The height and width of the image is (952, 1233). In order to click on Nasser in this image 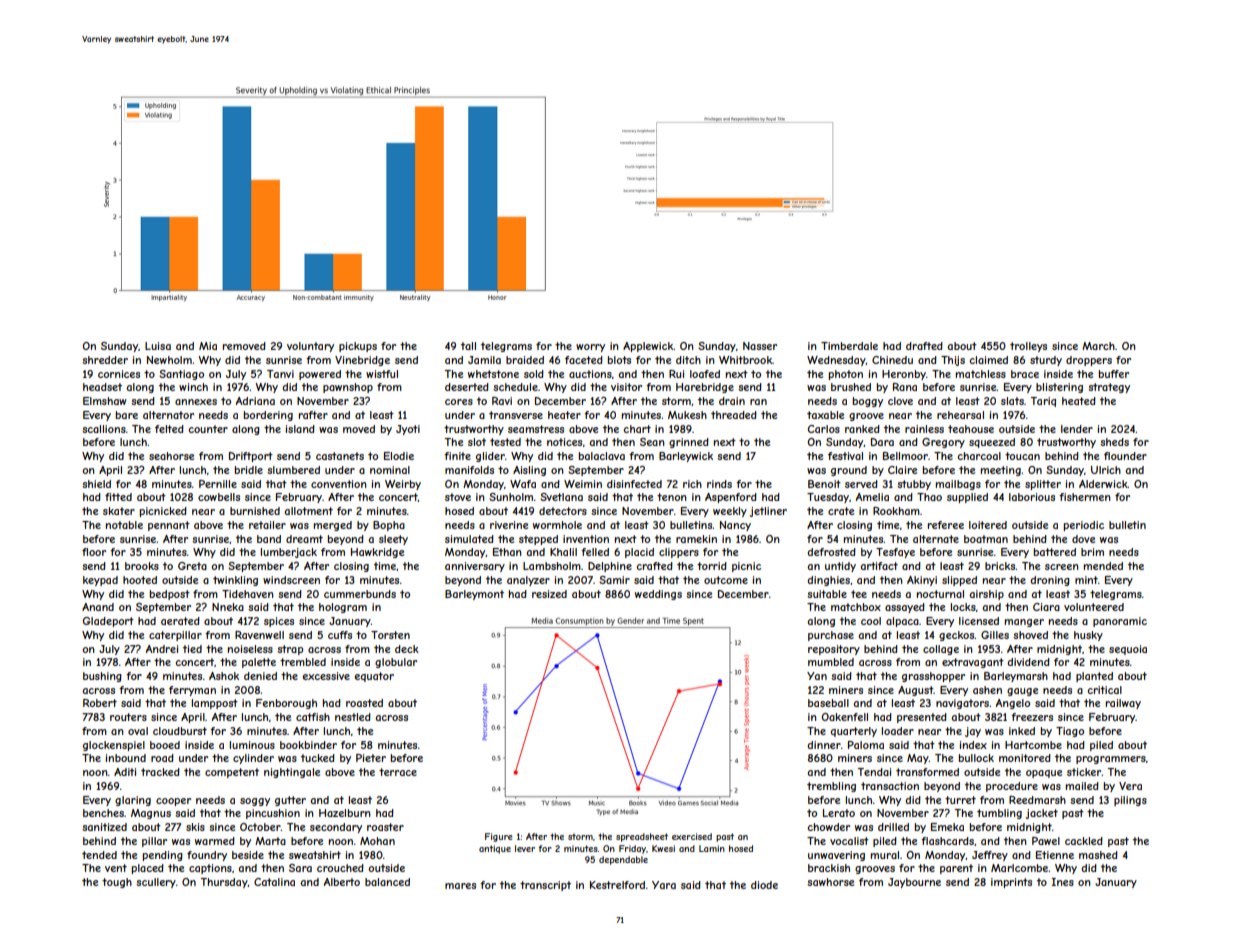, I will do `click(760, 346)`.
